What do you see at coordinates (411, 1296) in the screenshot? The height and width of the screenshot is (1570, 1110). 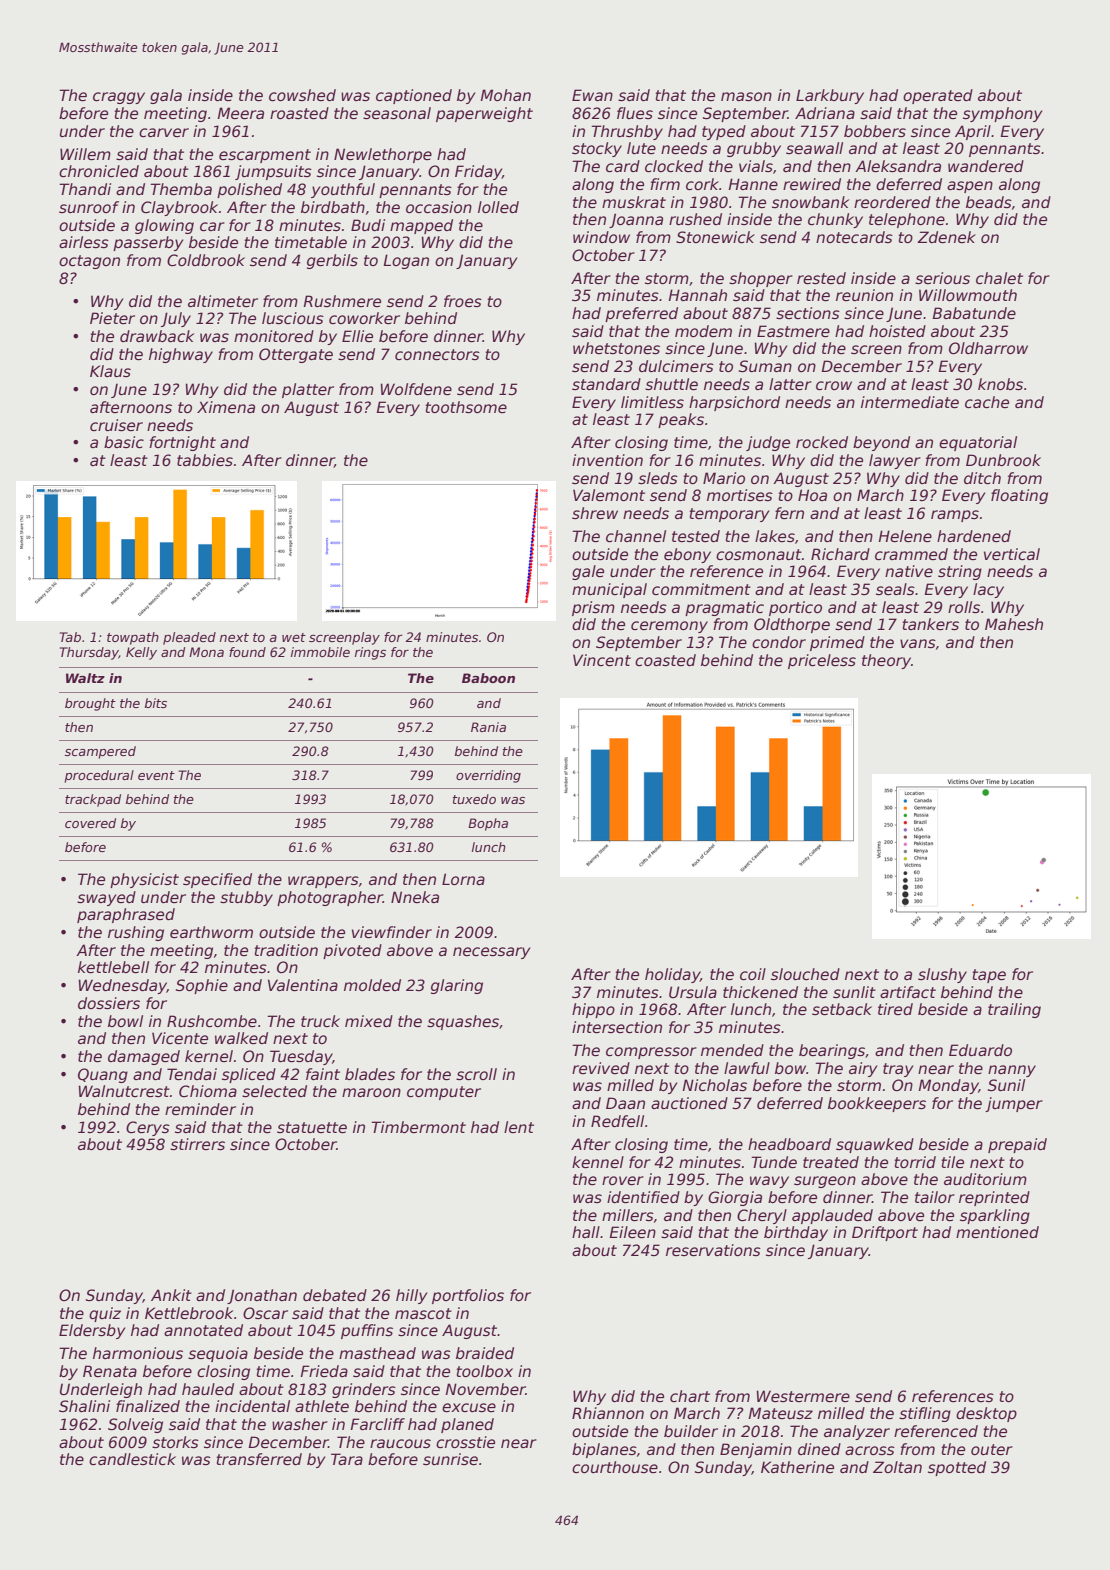 I see `hilly` at bounding box center [411, 1296].
